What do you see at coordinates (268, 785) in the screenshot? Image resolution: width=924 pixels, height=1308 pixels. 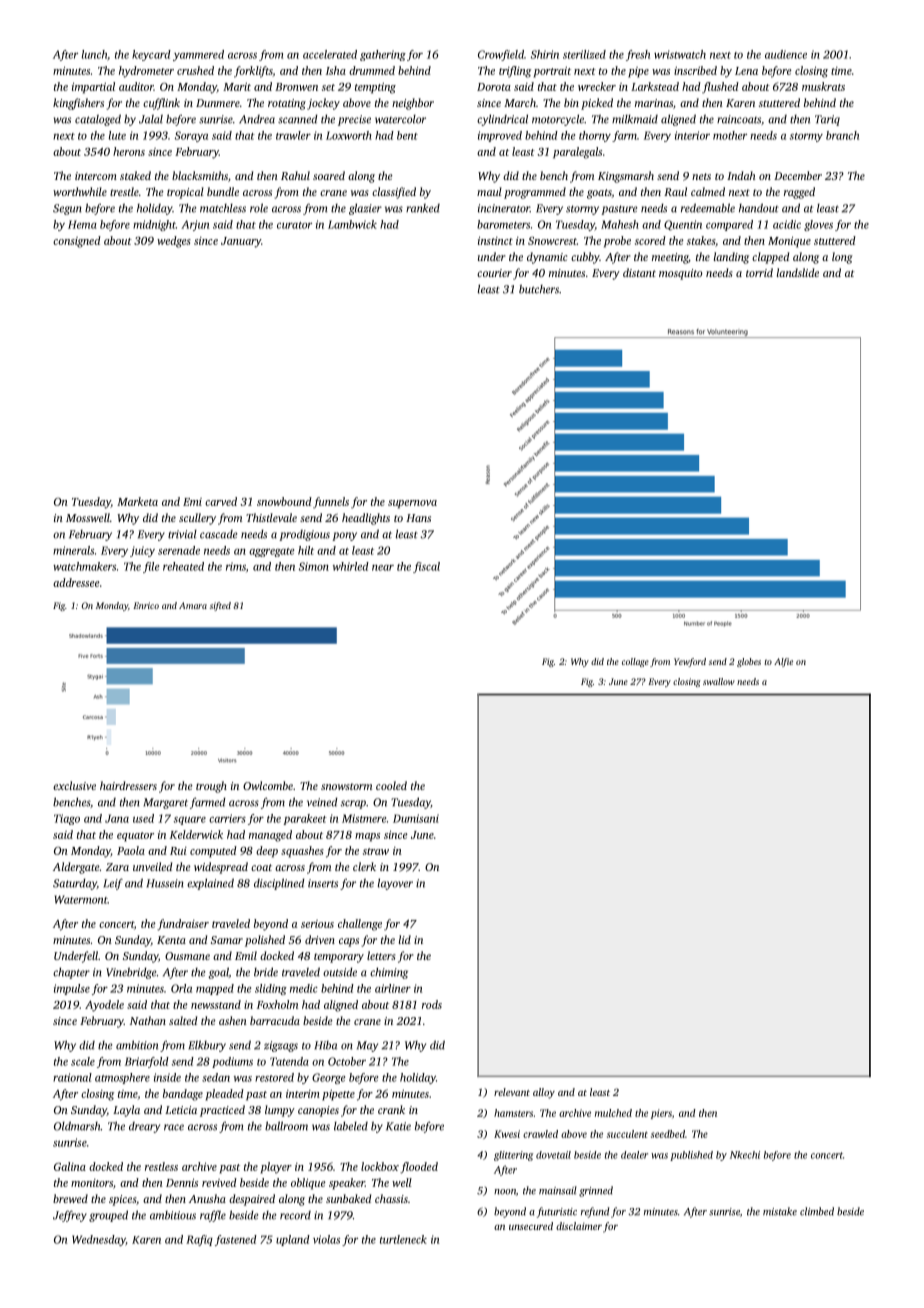 I see `Owlcombe` at bounding box center [268, 785].
